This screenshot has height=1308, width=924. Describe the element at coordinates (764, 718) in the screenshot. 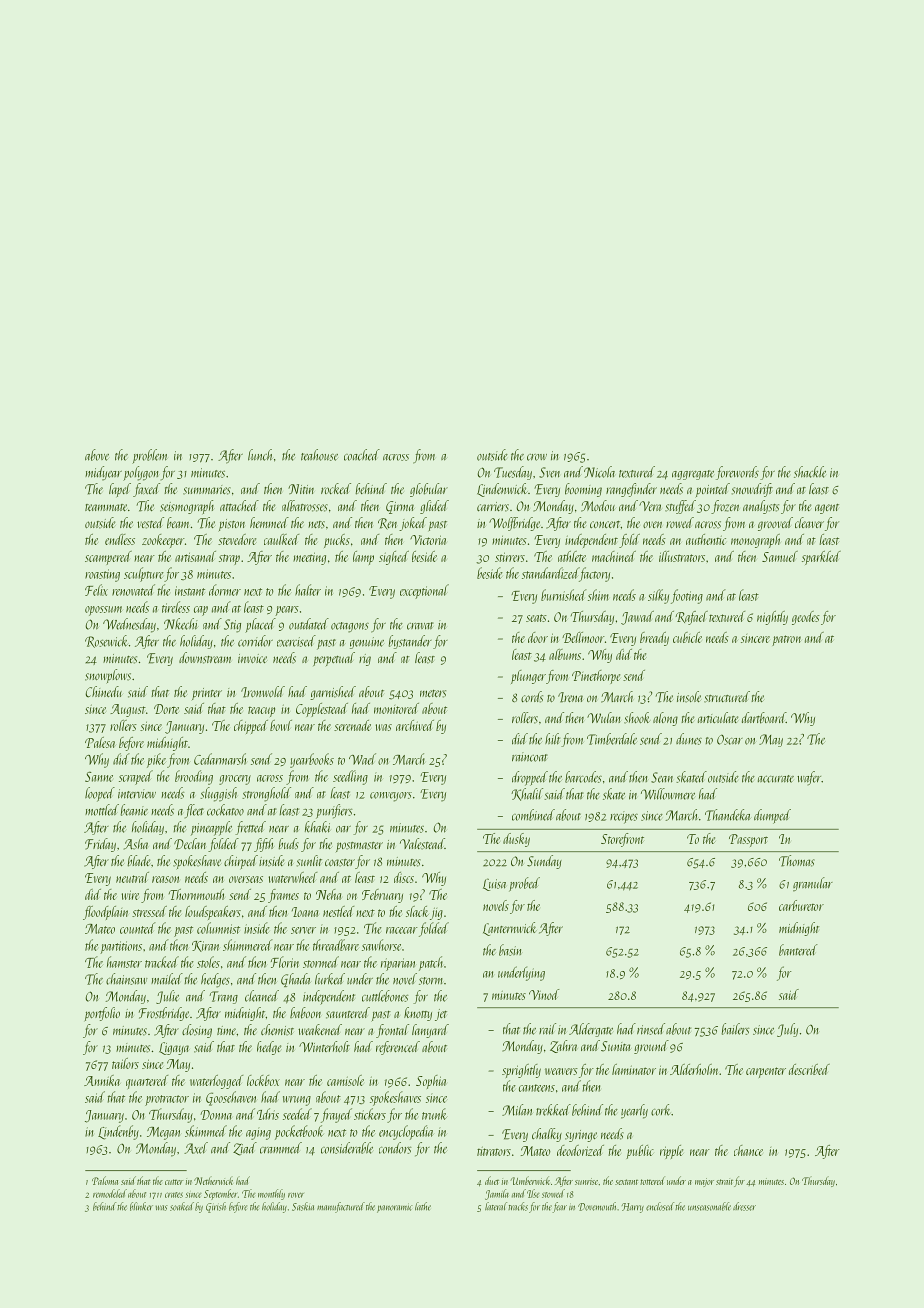

I see `dartboard` at that location.
